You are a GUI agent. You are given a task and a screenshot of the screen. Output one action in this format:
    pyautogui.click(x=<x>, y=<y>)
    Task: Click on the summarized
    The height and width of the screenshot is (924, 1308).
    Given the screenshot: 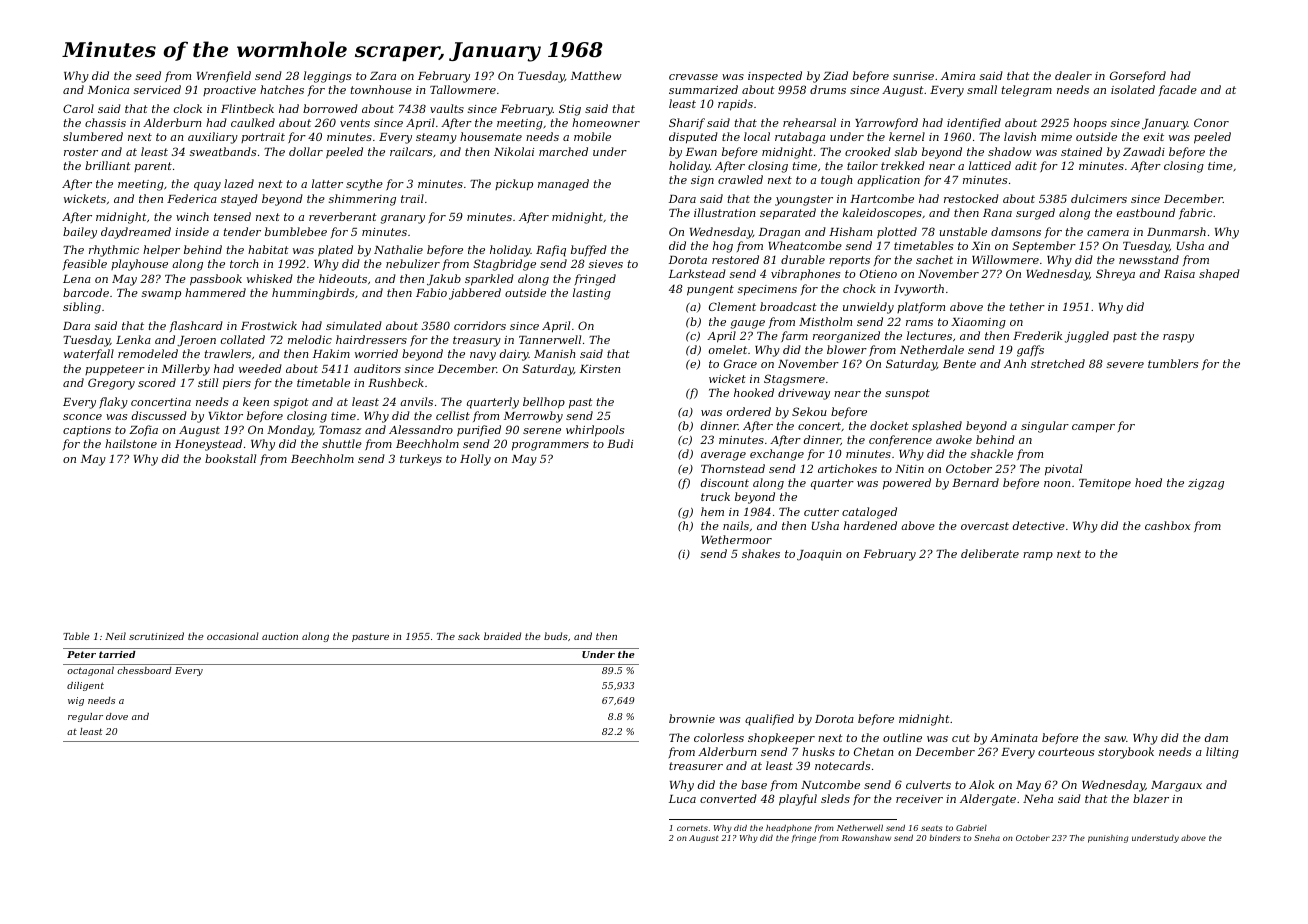 What is the action you would take?
    pyautogui.click(x=703, y=89)
